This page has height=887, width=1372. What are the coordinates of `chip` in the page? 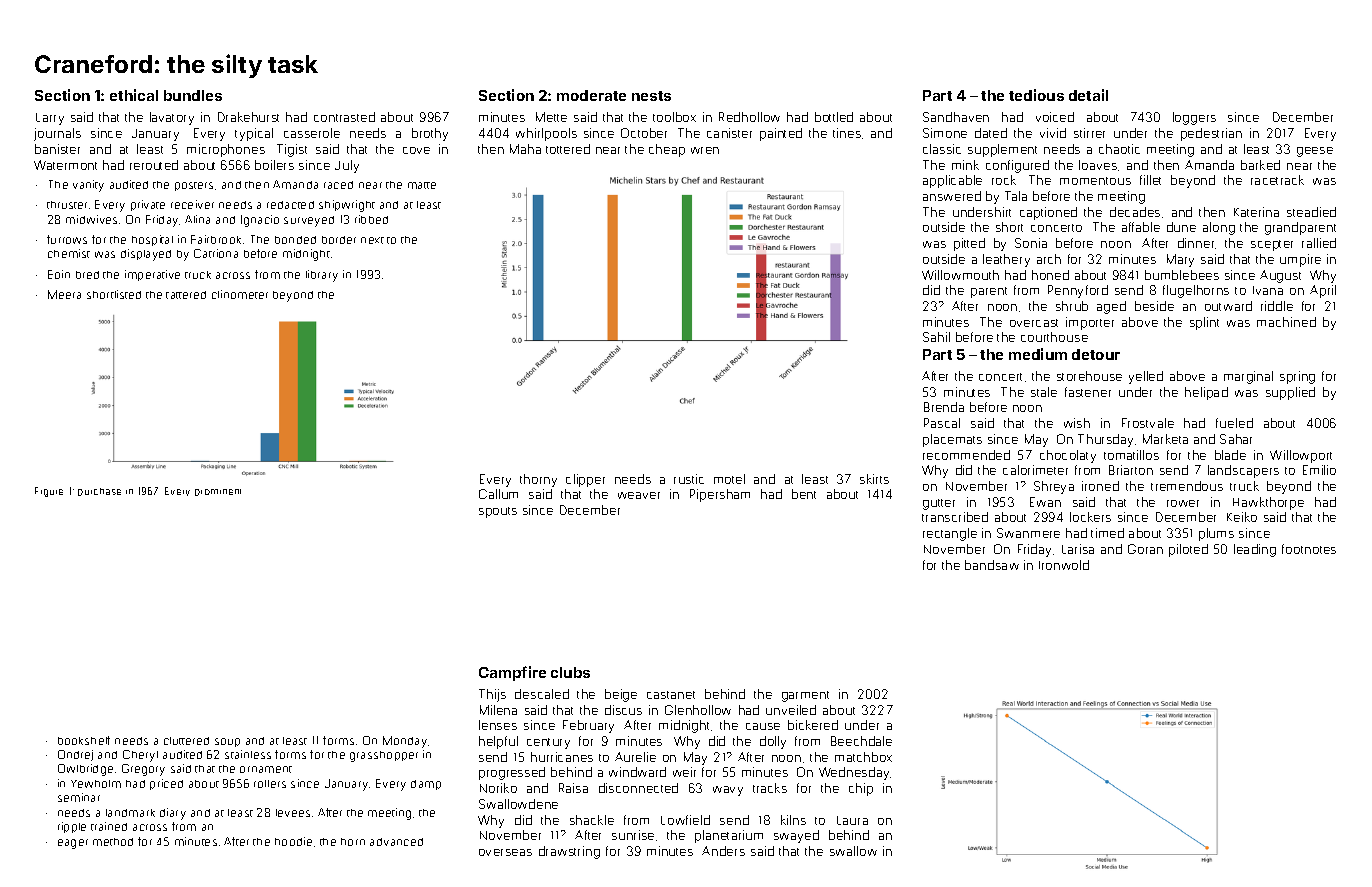 It's located at (861, 789).
